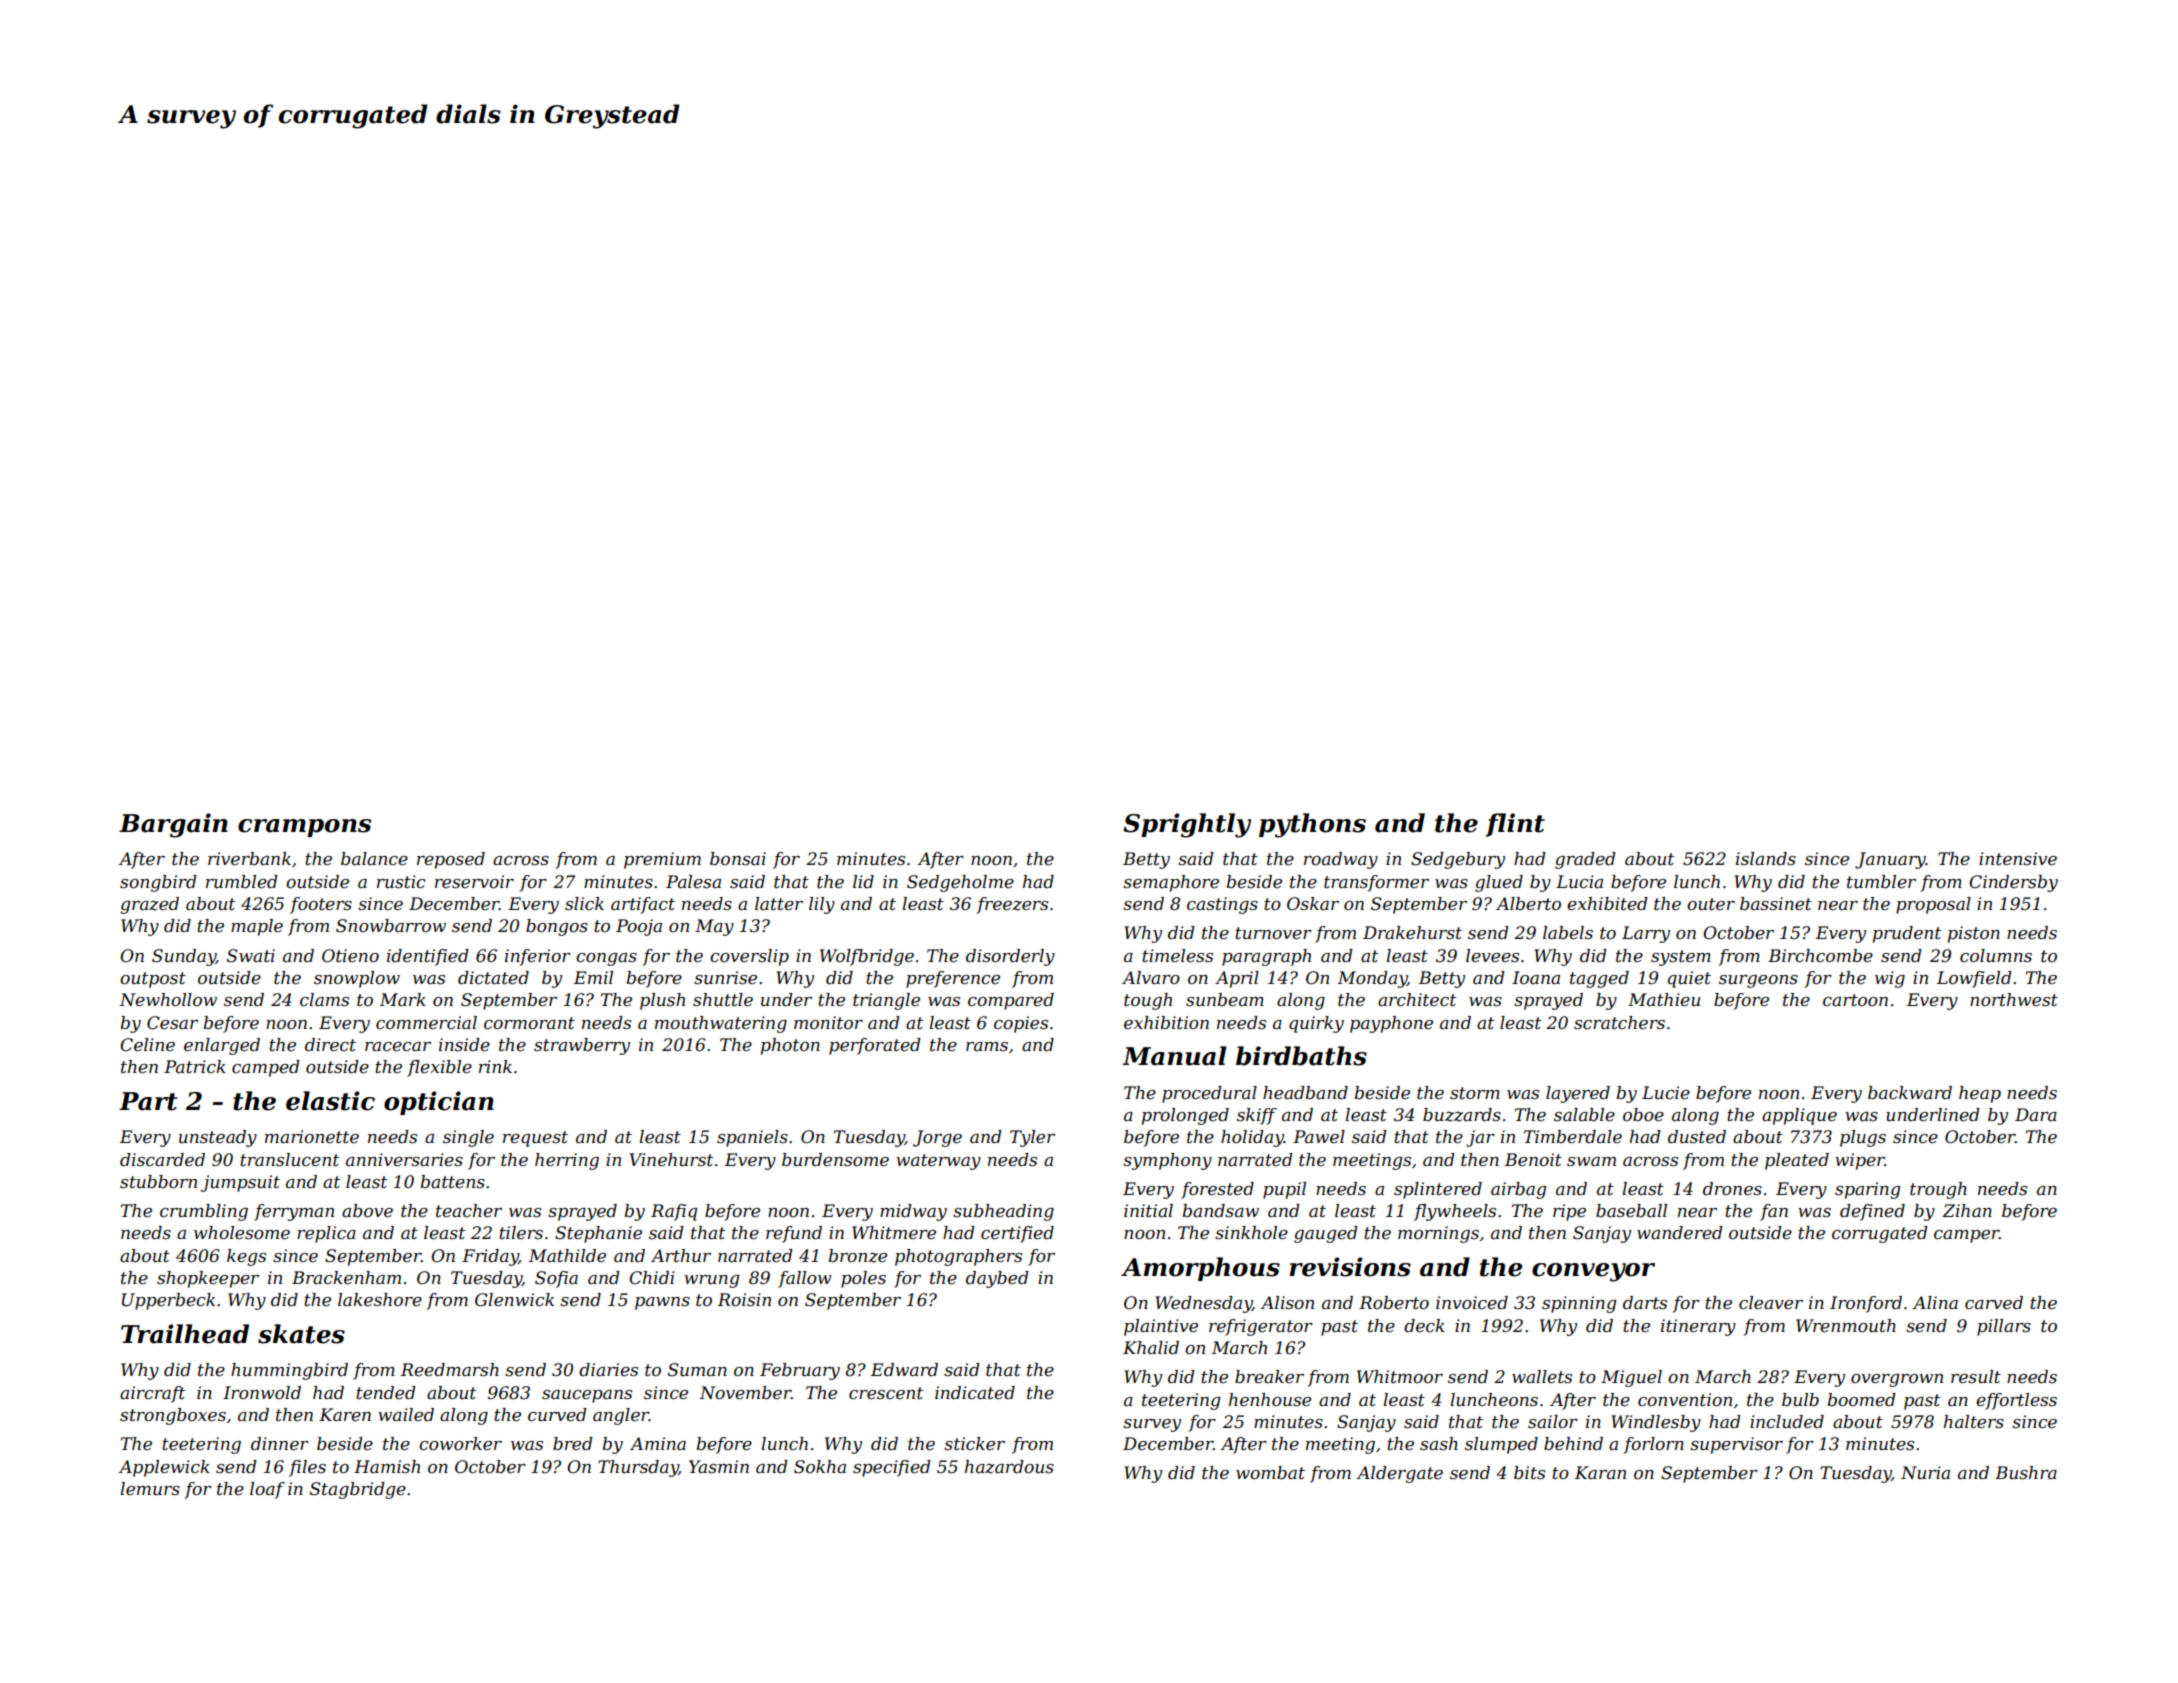 This image has width=2178, height=1683. Describe the element at coordinates (1868, 1190) in the image. I see `sparing` at that location.
